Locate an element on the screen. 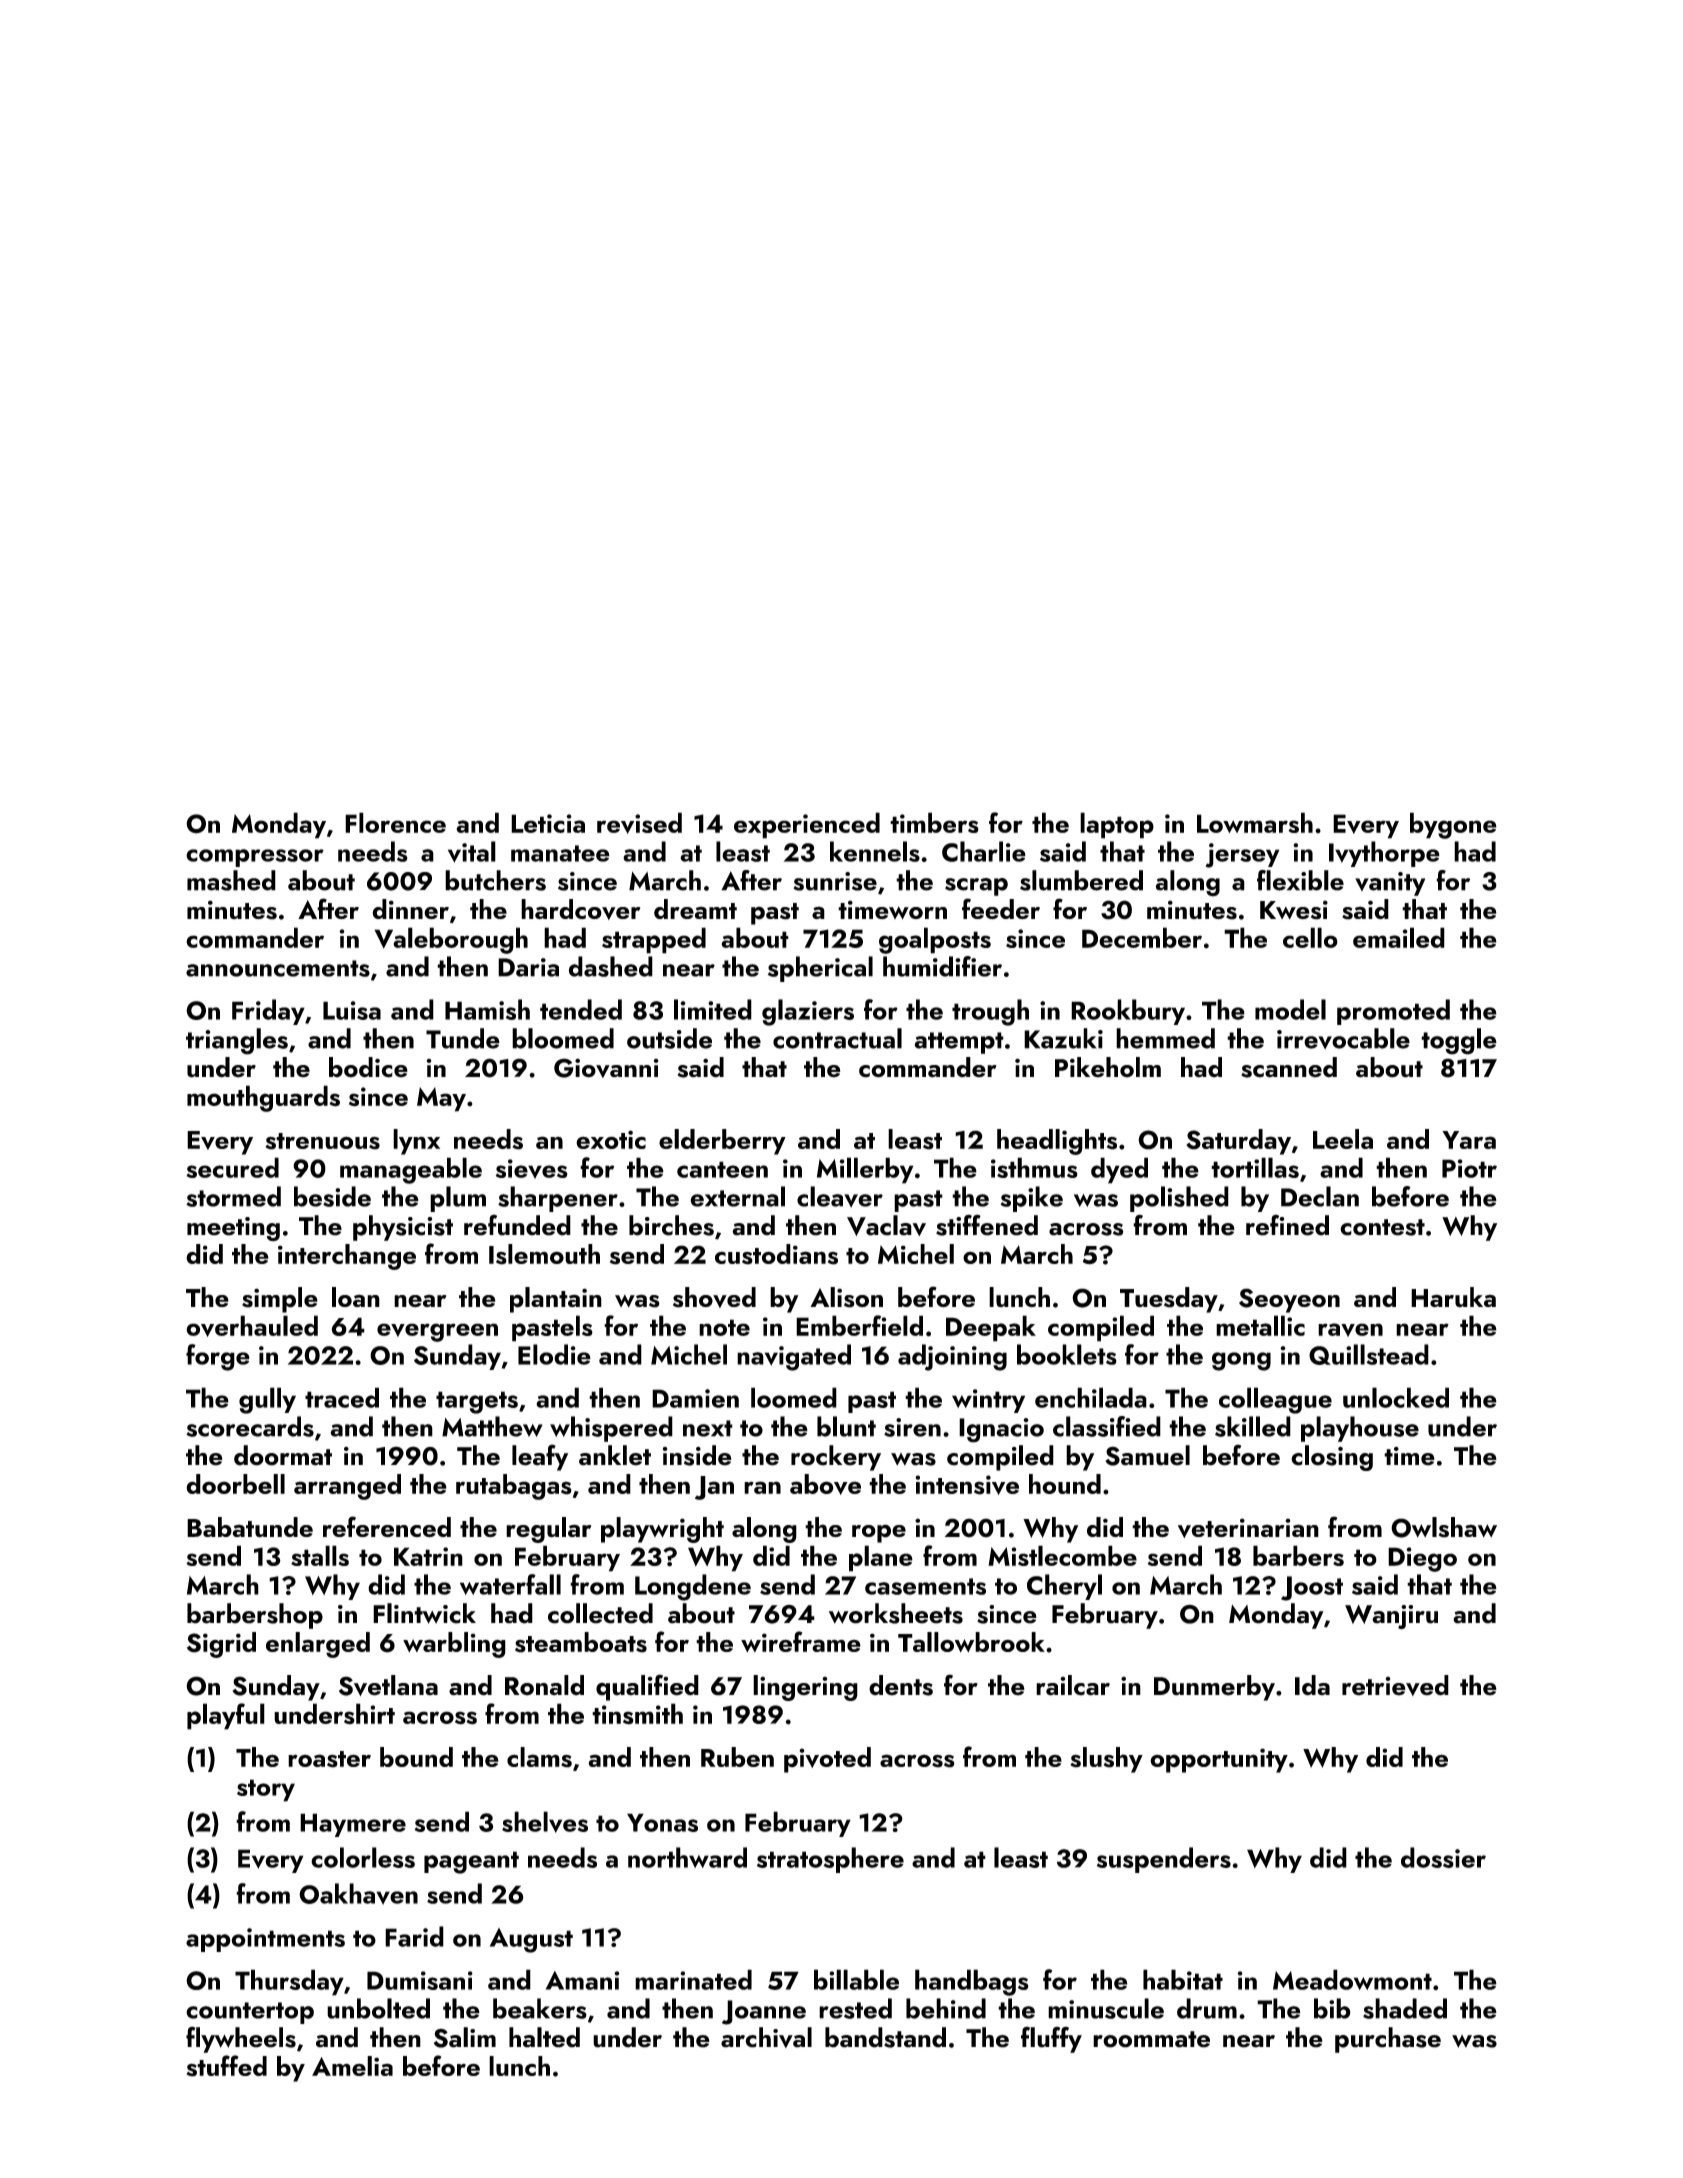  compressor is located at coordinates (255, 858).
